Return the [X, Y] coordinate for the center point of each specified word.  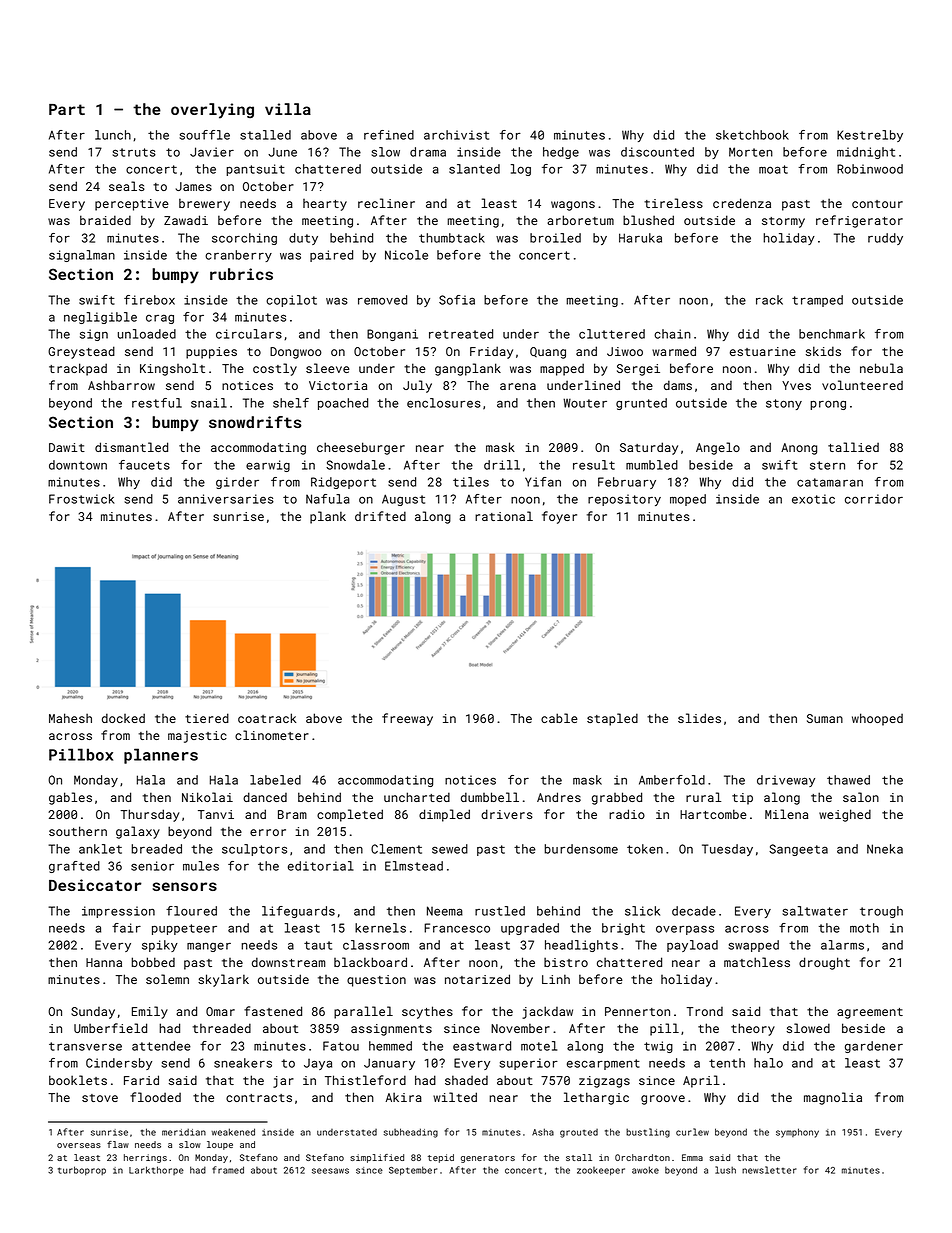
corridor [874, 499]
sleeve [328, 368]
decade [694, 911]
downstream [288, 962]
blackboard [370, 962]
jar [283, 1082]
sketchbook [752, 135]
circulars [249, 334]
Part [67, 109]
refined [389, 135]
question [376, 981]
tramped [817, 301]
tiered [207, 718]
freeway [407, 719]
